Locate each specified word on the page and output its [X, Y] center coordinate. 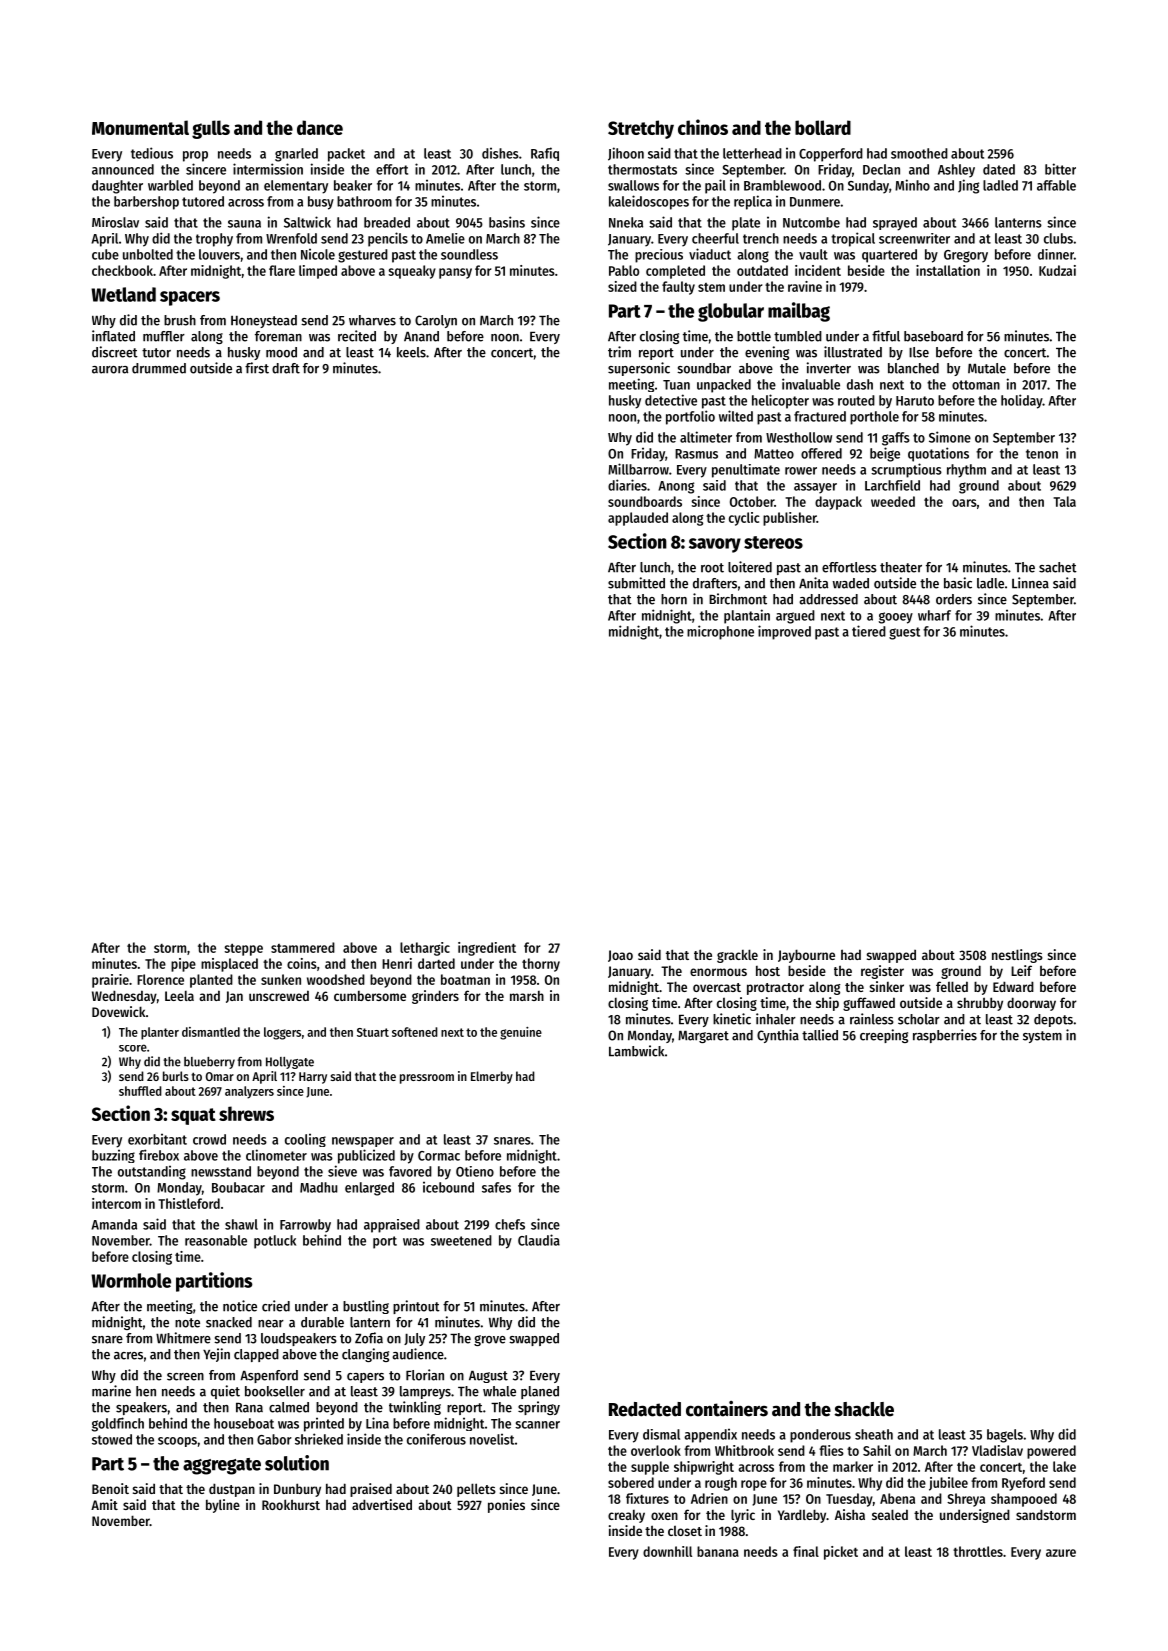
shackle [864, 1409]
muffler [164, 336]
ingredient [487, 949]
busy [321, 203]
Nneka [626, 222]
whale [499, 1391]
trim [619, 352]
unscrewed [279, 995]
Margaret [703, 1037]
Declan [881, 169]
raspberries [945, 1036]
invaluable [811, 384]
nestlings [1017, 956]
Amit [104, 1504]
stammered [303, 947]
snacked [229, 1322]
